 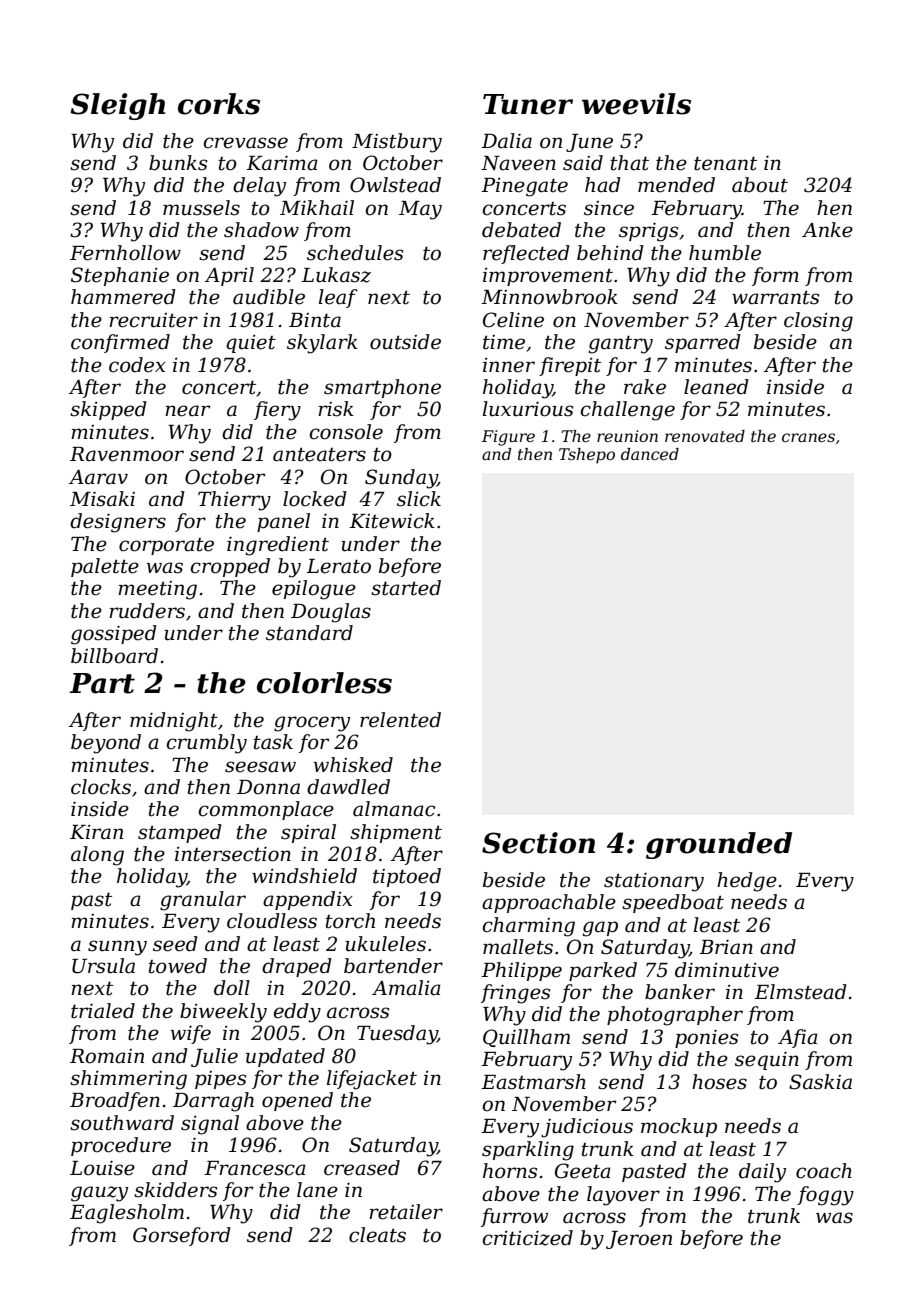 What do you see at coordinates (98, 477) in the page?
I see `Aarav` at bounding box center [98, 477].
